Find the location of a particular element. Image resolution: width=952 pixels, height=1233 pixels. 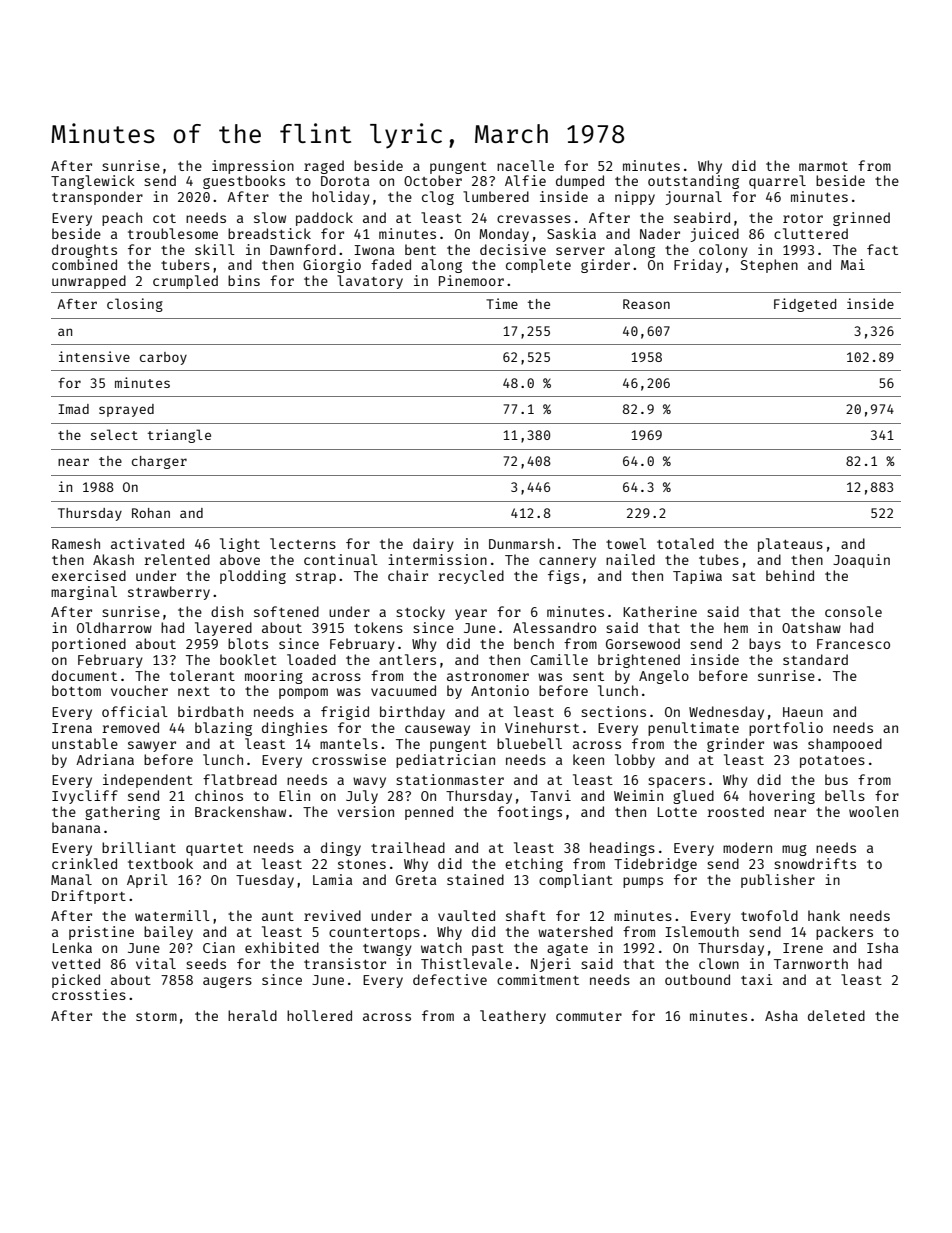

grinned is located at coordinates (861, 219).
